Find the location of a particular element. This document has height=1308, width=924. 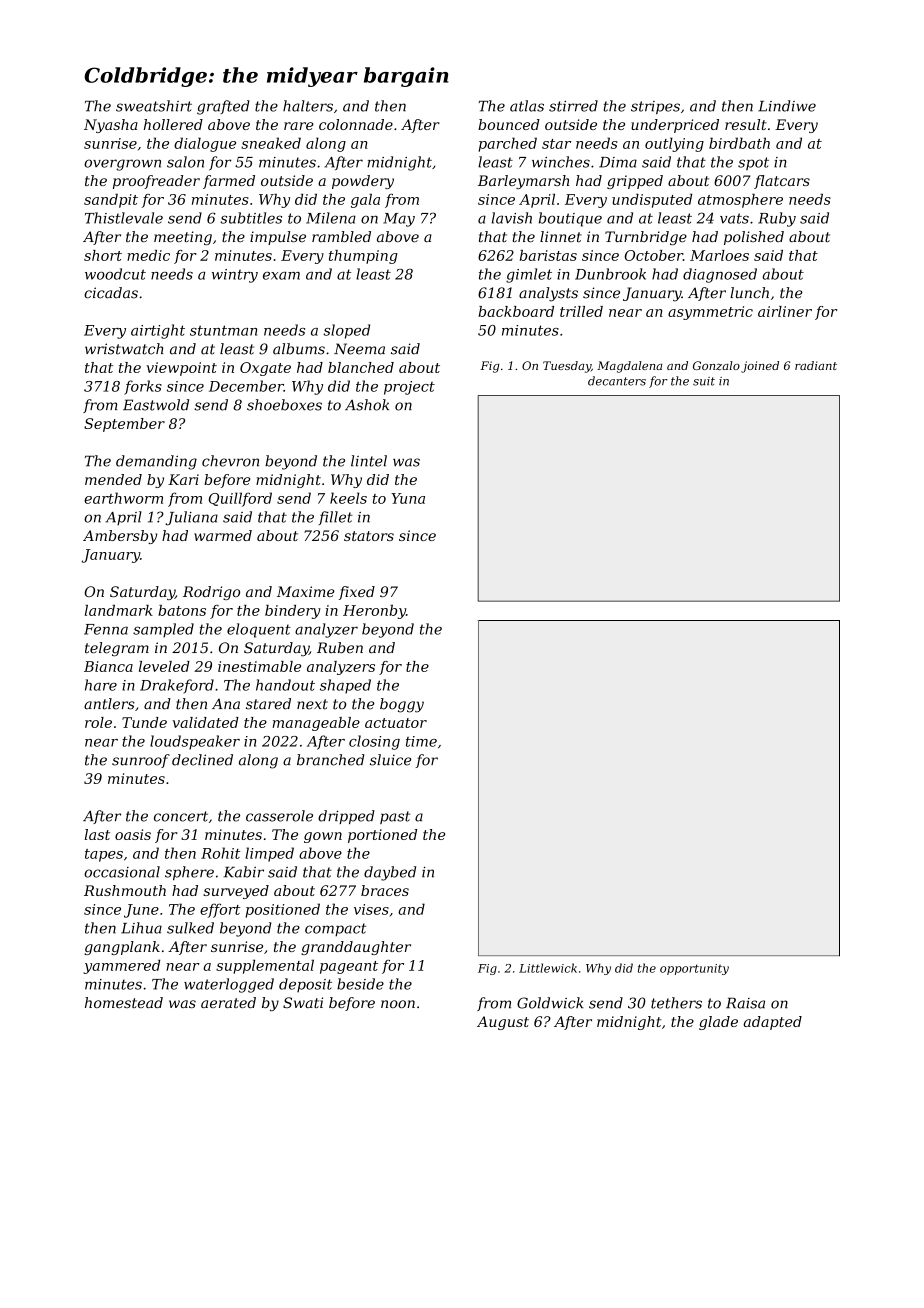

time is located at coordinates (421, 741).
